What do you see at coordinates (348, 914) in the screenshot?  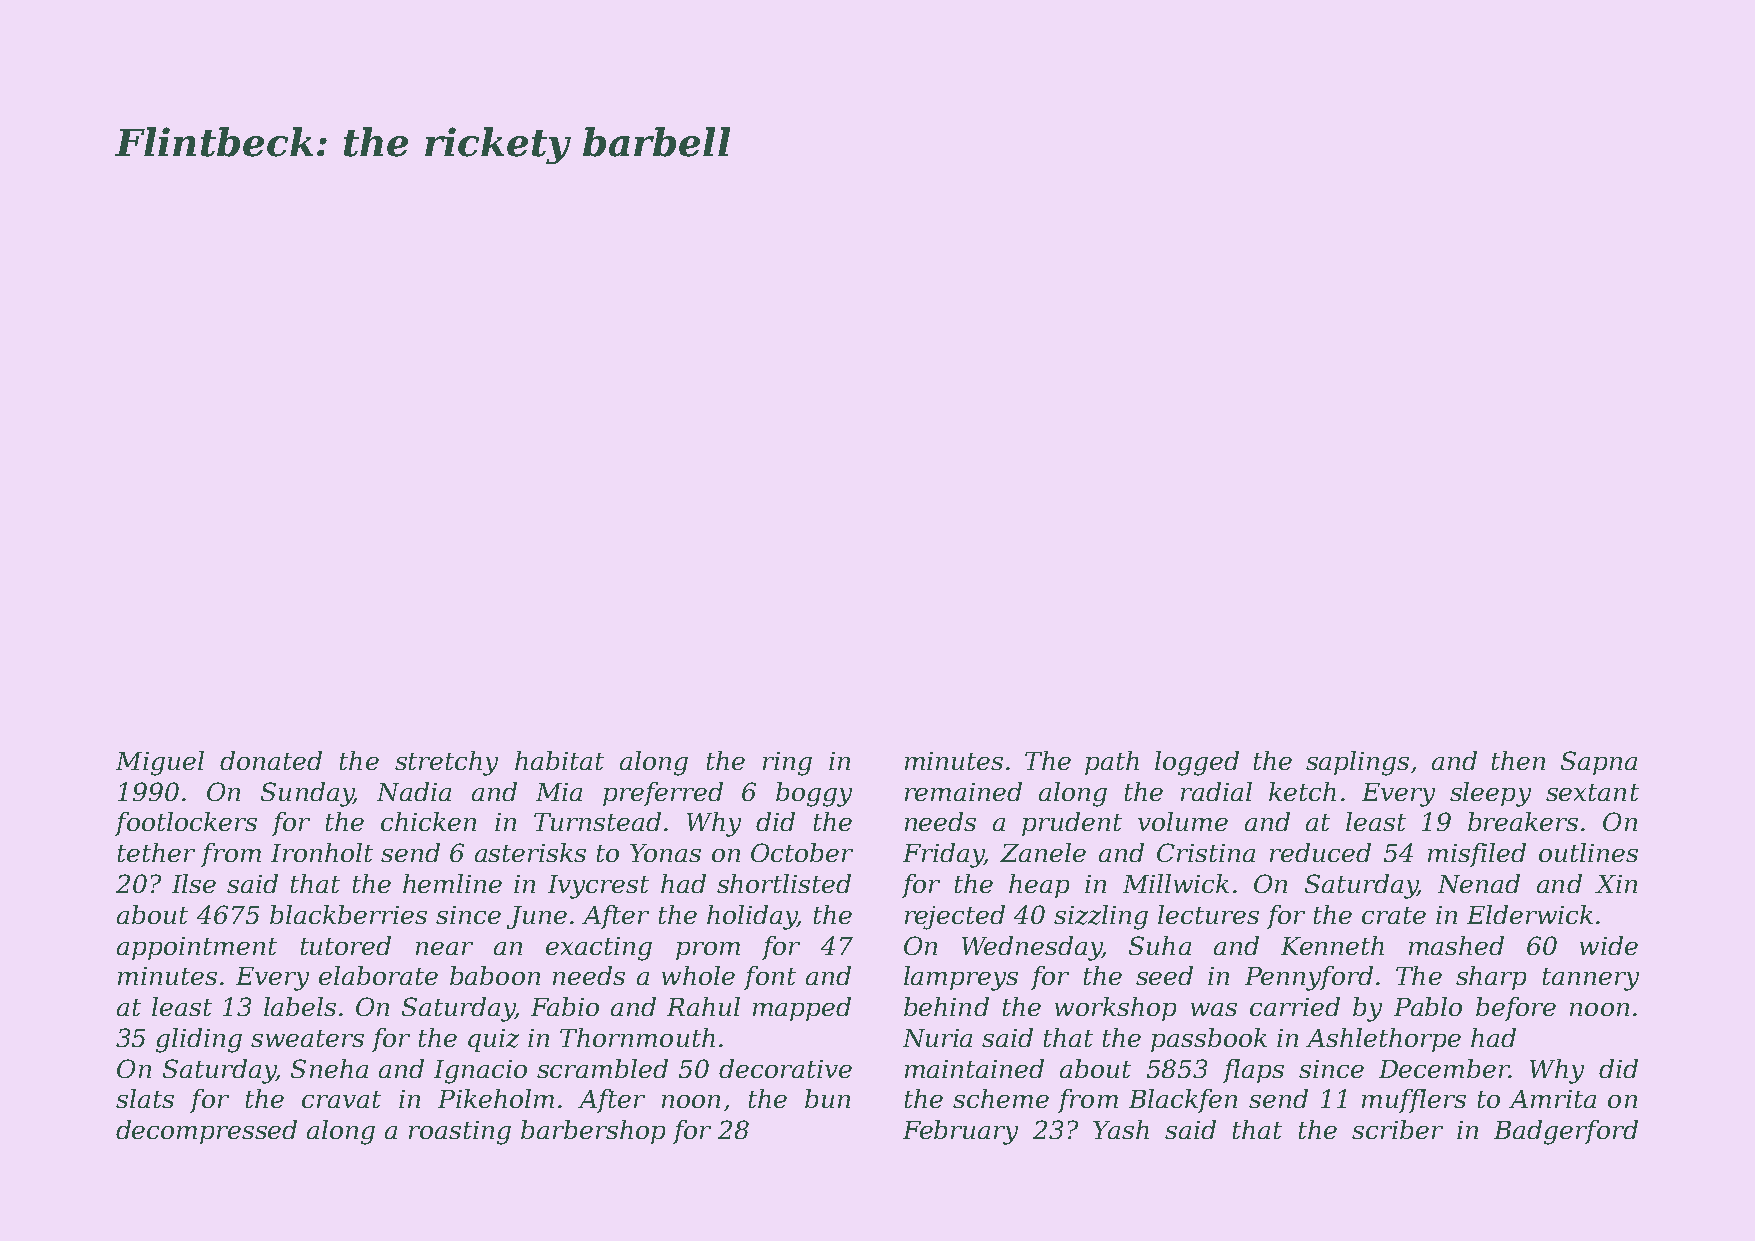 I see `blackberries` at bounding box center [348, 914].
